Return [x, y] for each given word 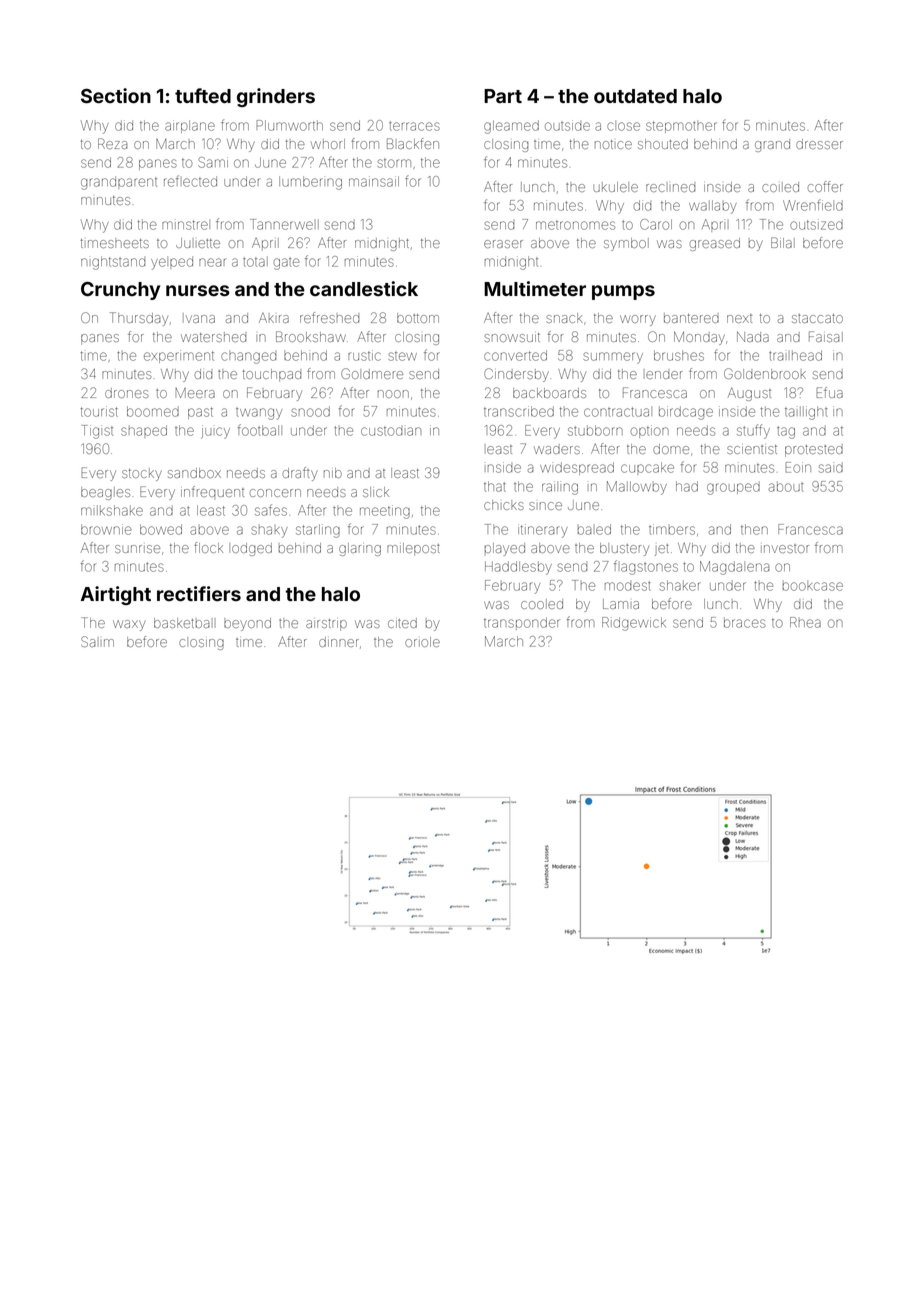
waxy [129, 625]
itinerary [543, 531]
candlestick [364, 288]
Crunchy [120, 291]
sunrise [137, 549]
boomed [153, 411]
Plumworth [290, 125]
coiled [780, 187]
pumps [623, 292]
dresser [819, 144]
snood [310, 411]
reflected [190, 181]
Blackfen [413, 143]
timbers [672, 529]
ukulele [615, 187]
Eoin [798, 467]
